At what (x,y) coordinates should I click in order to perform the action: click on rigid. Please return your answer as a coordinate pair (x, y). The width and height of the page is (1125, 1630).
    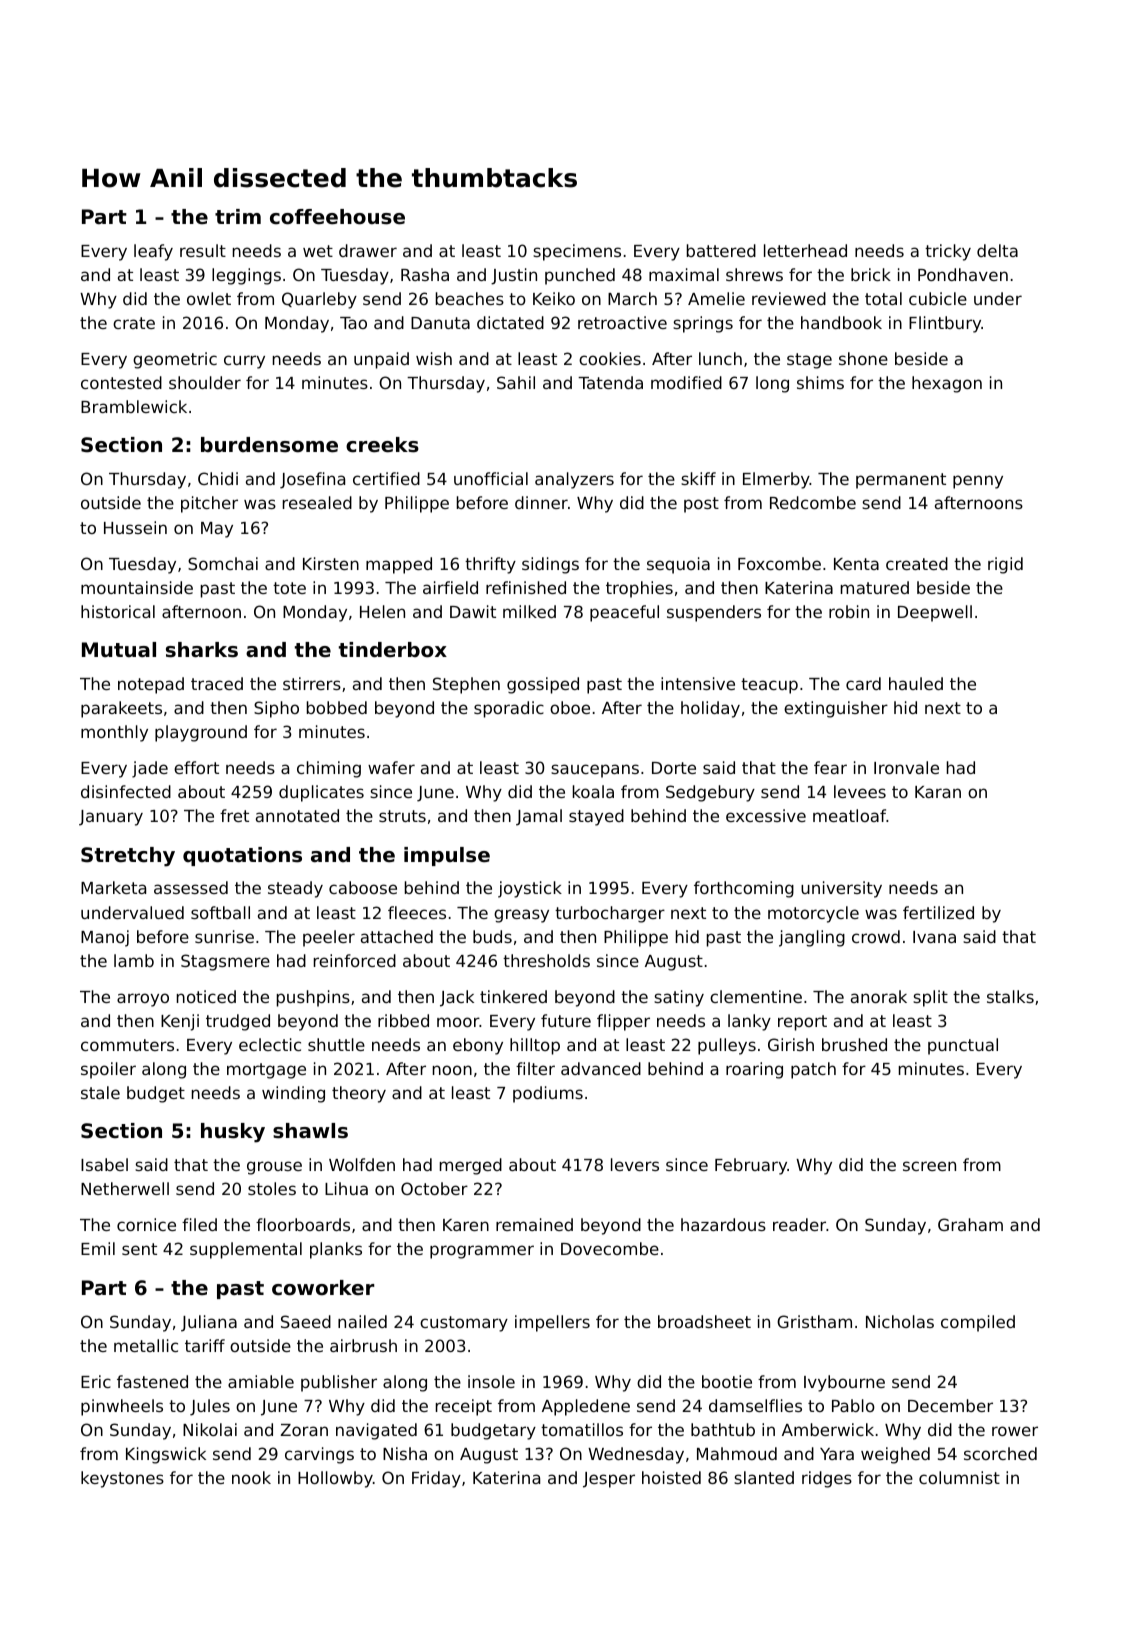
    Looking at the image, I should click on (1005, 565).
